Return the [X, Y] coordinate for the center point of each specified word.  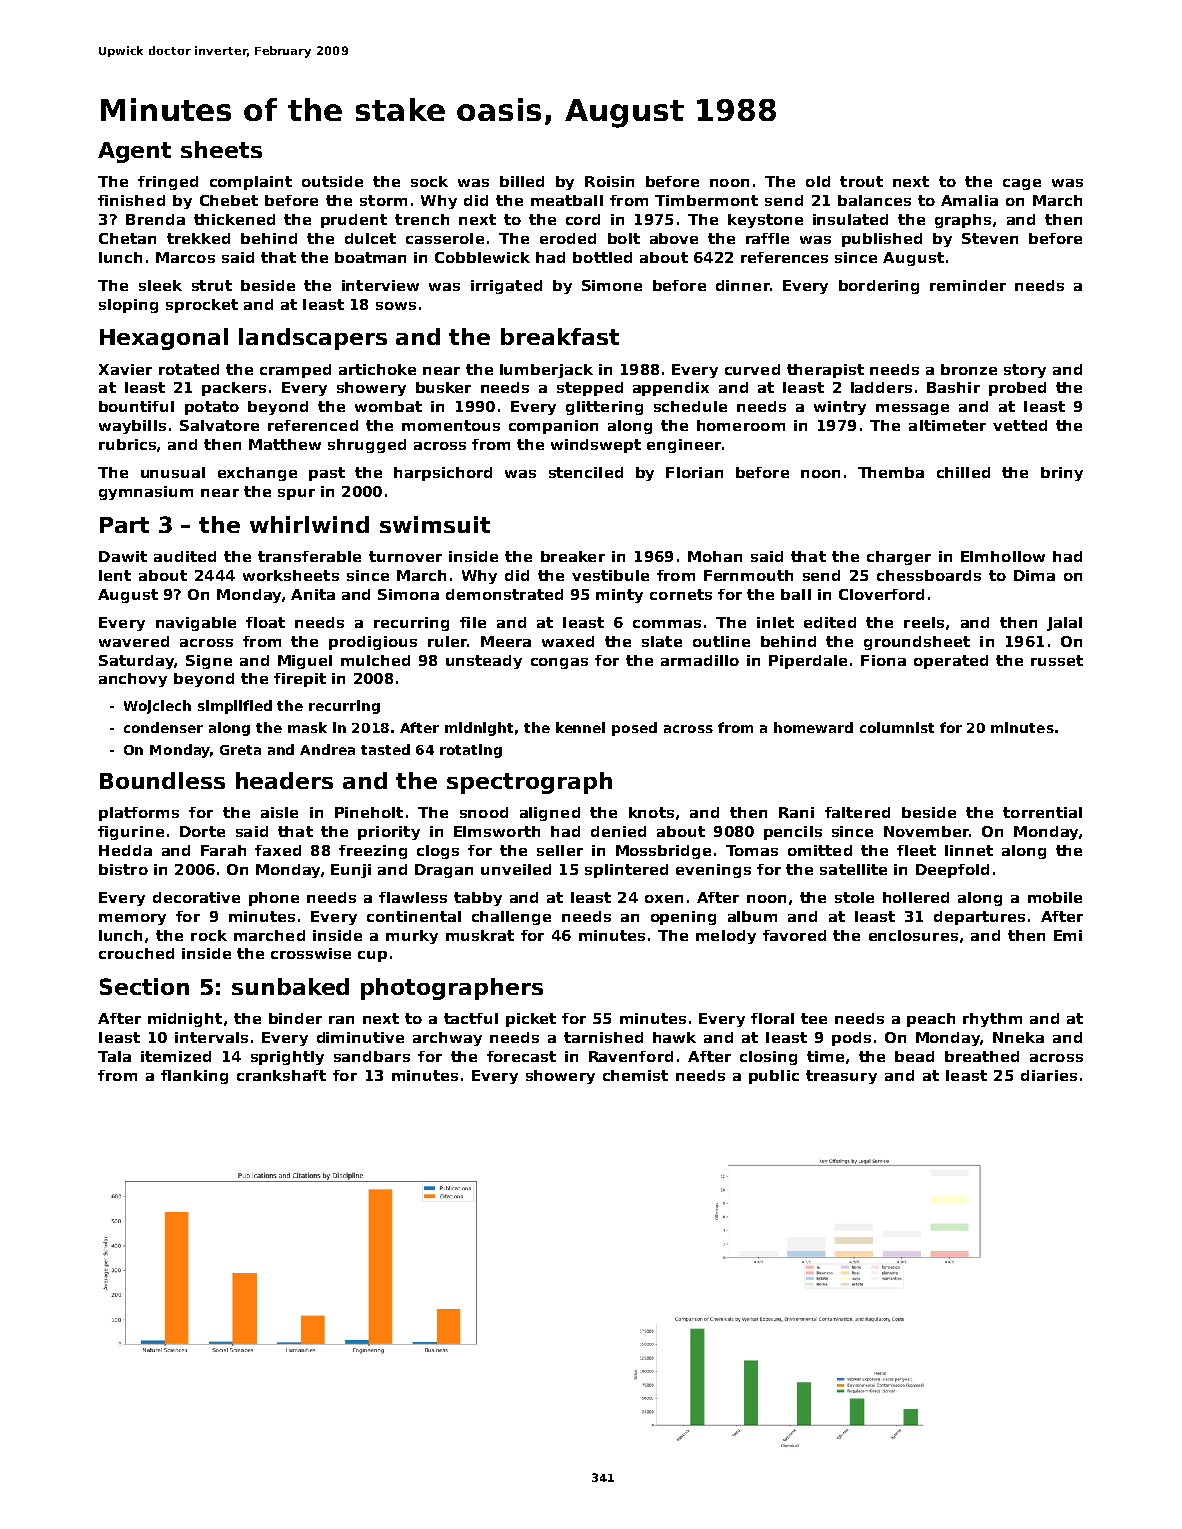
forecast [521, 1056]
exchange [257, 474]
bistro [123, 869]
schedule [690, 406]
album [752, 916]
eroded [568, 238]
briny [1062, 474]
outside [332, 181]
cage [1022, 184]
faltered [857, 812]
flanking [194, 1077]
